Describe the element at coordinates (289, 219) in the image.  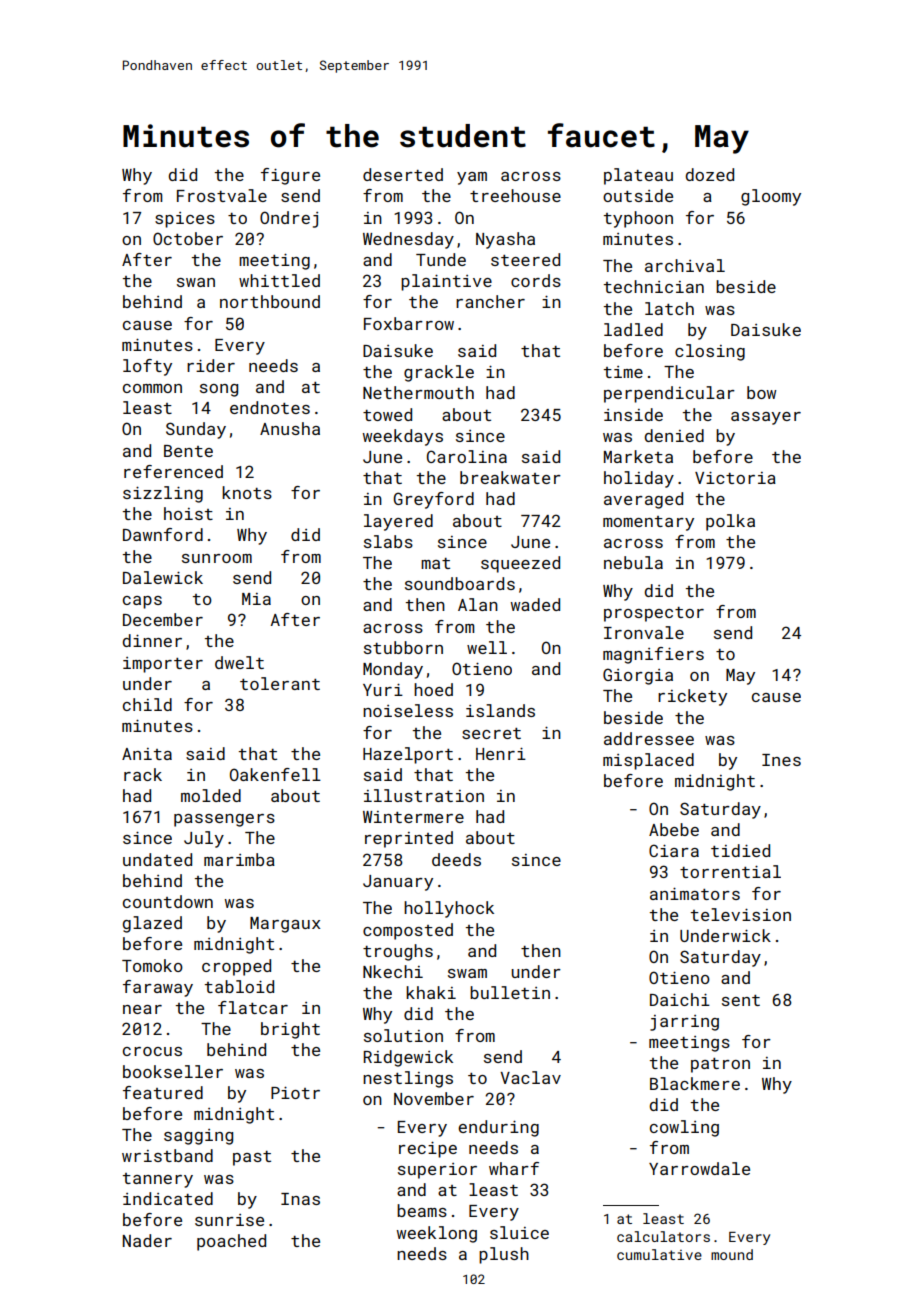
I see `Ondrej` at that location.
